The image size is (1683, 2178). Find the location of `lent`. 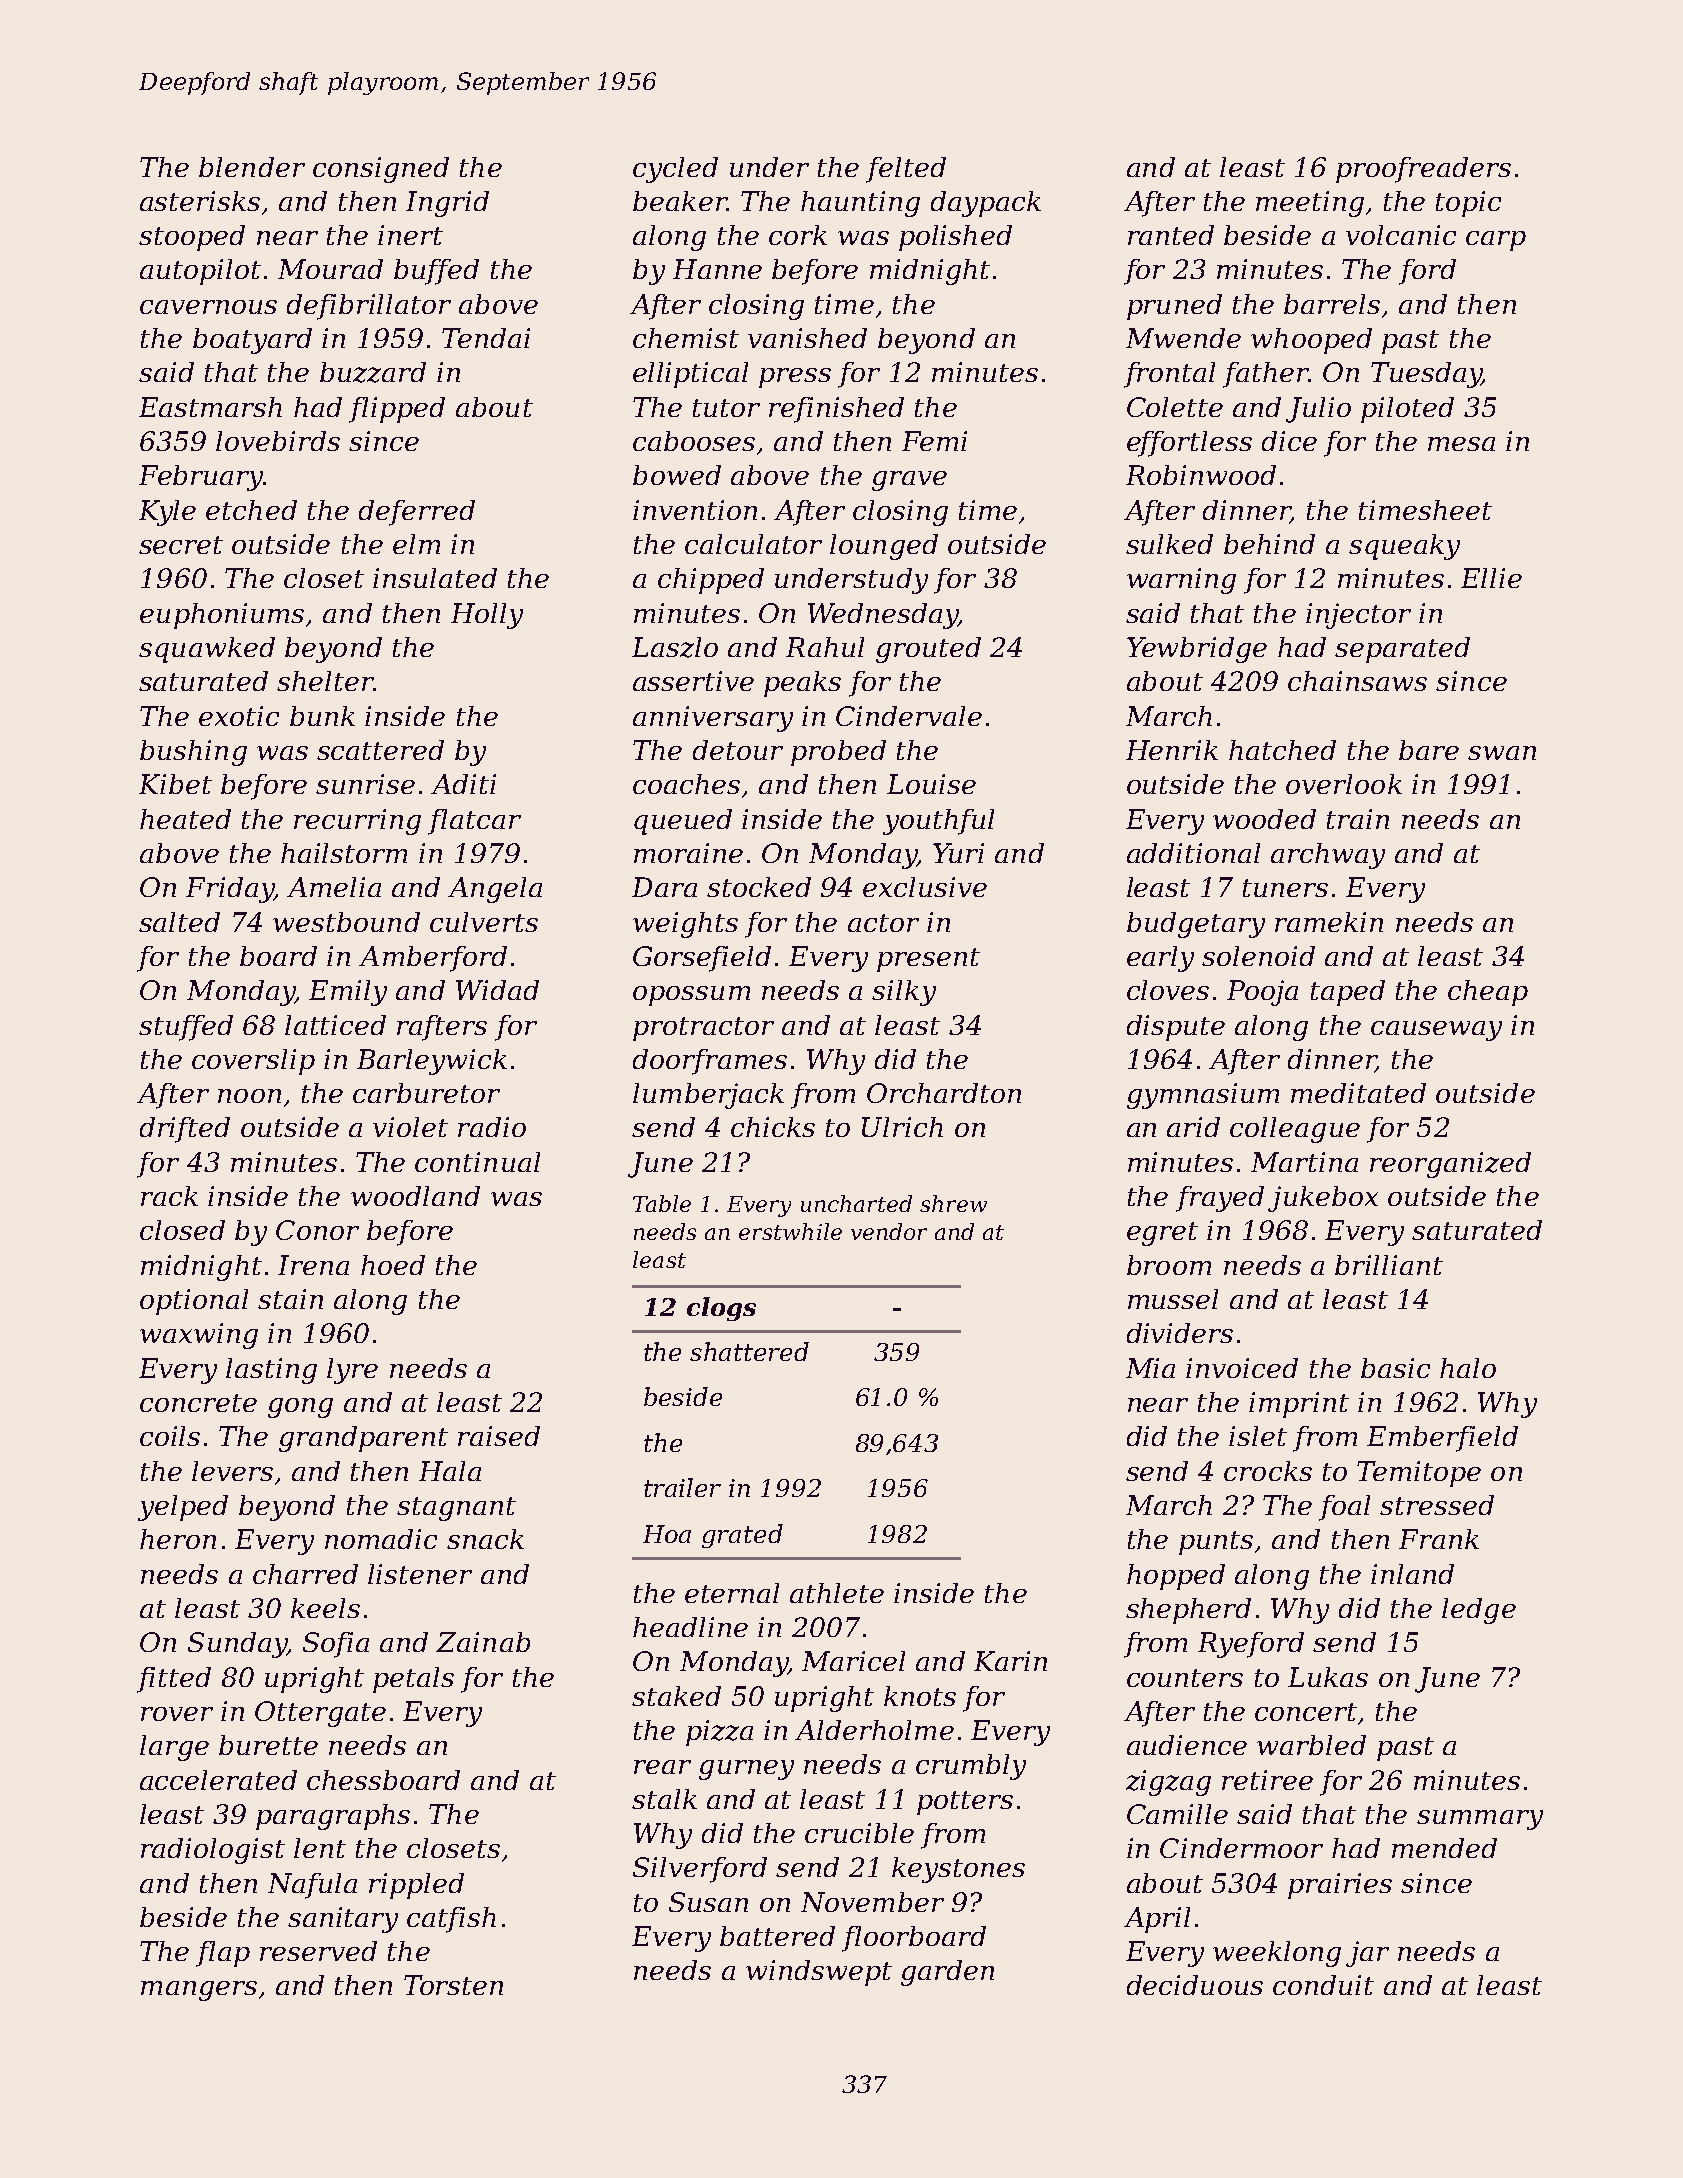

lent is located at coordinates (320, 1848).
